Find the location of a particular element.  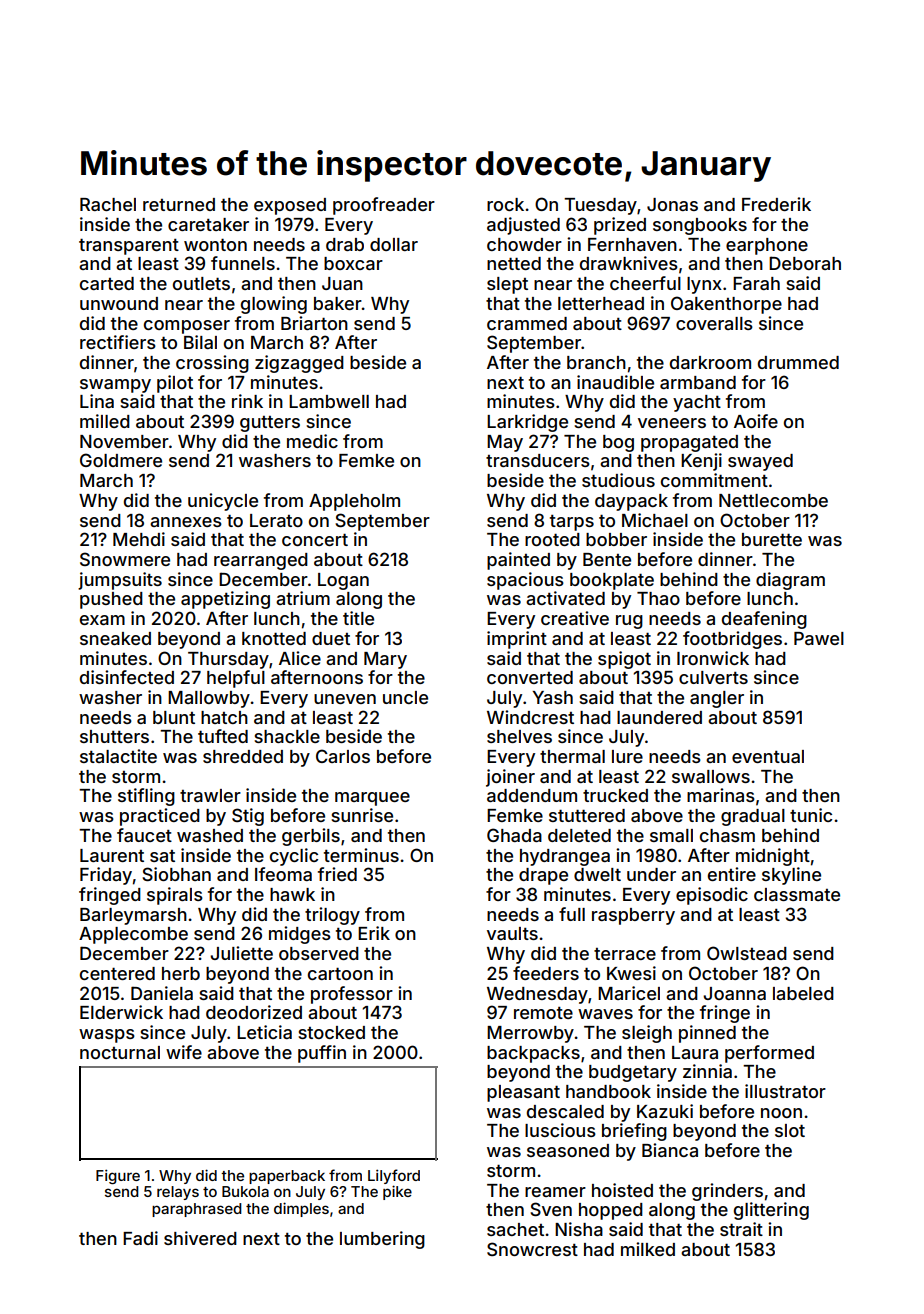

Snowcrest is located at coordinates (532, 1249).
